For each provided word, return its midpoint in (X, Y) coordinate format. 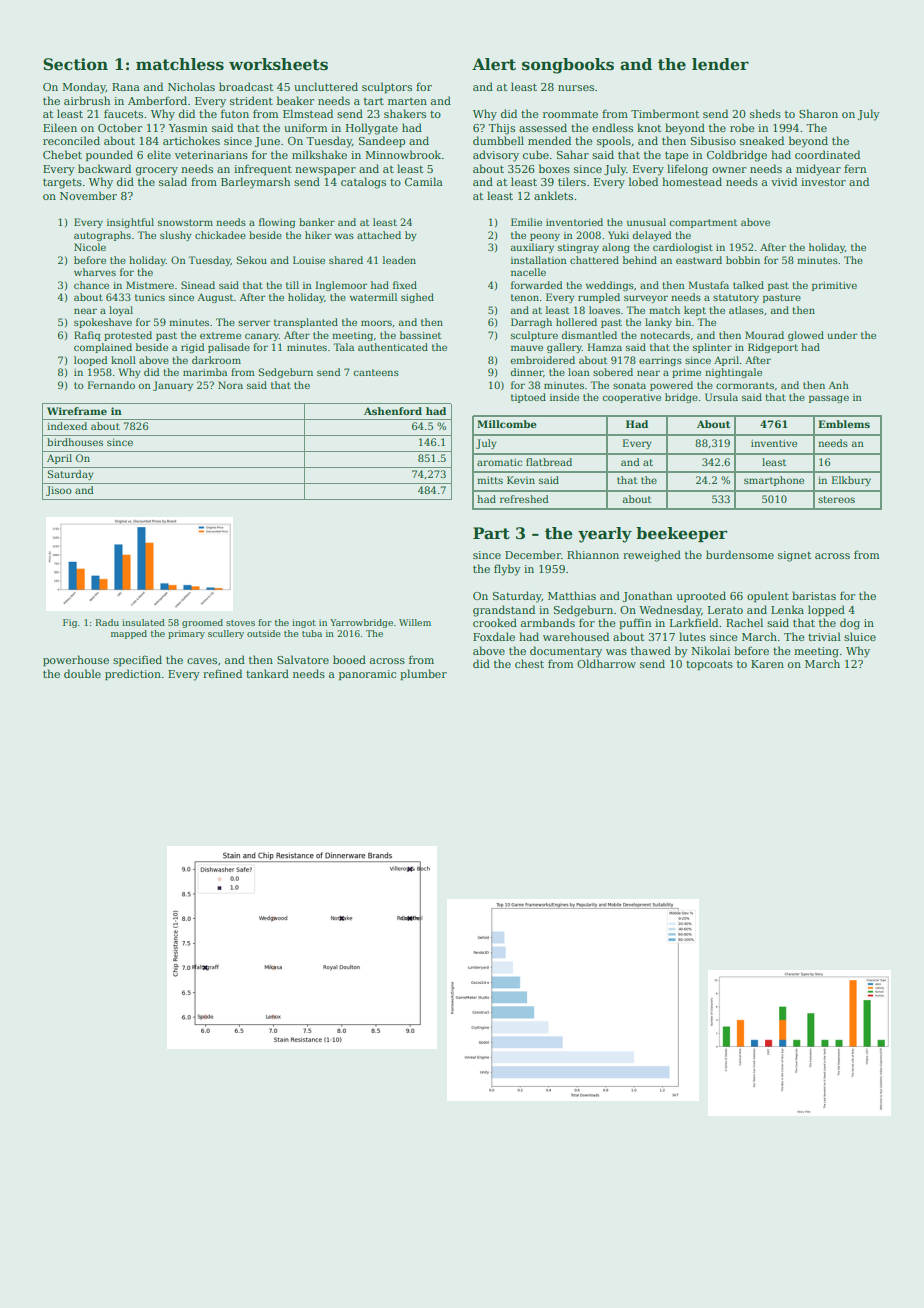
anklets (553, 195)
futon (235, 113)
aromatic (499, 462)
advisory (496, 156)
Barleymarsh (255, 183)
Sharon (818, 113)
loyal (121, 311)
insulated (143, 622)
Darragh (531, 323)
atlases (746, 310)
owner (729, 170)
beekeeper (681, 534)
